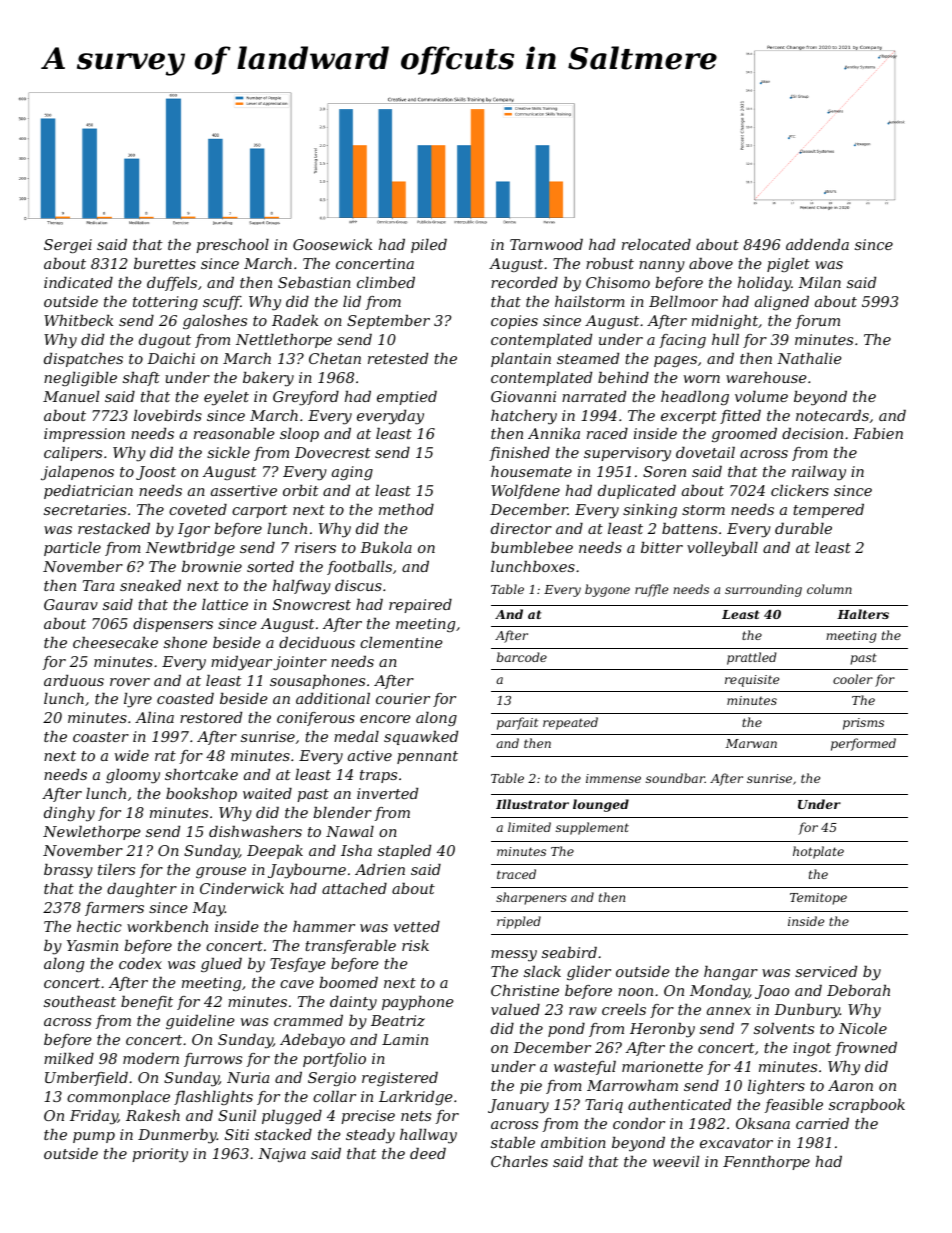 This screenshot has height=1233, width=952. I want to click on annex, so click(729, 1011).
